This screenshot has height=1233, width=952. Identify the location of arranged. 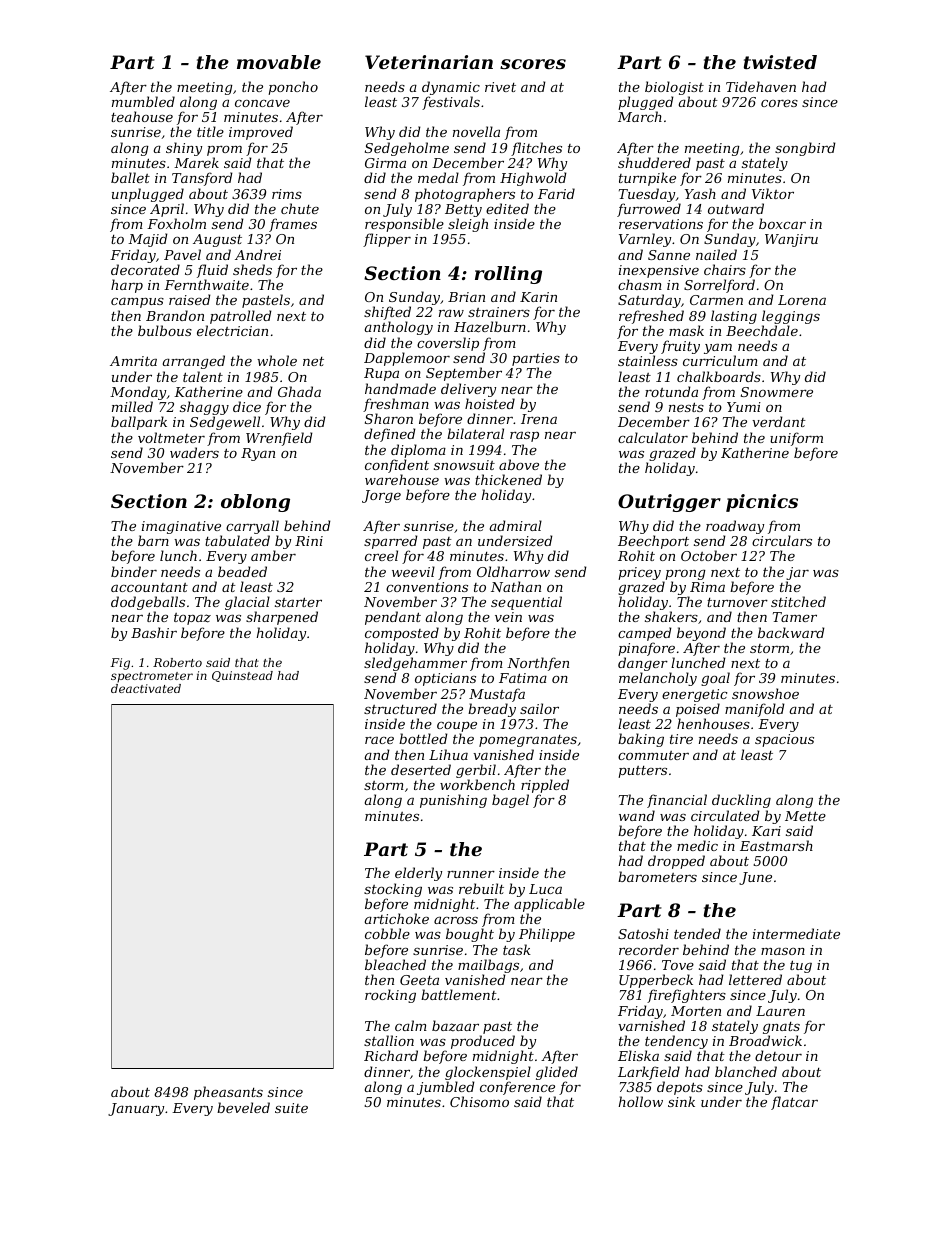
(194, 362).
